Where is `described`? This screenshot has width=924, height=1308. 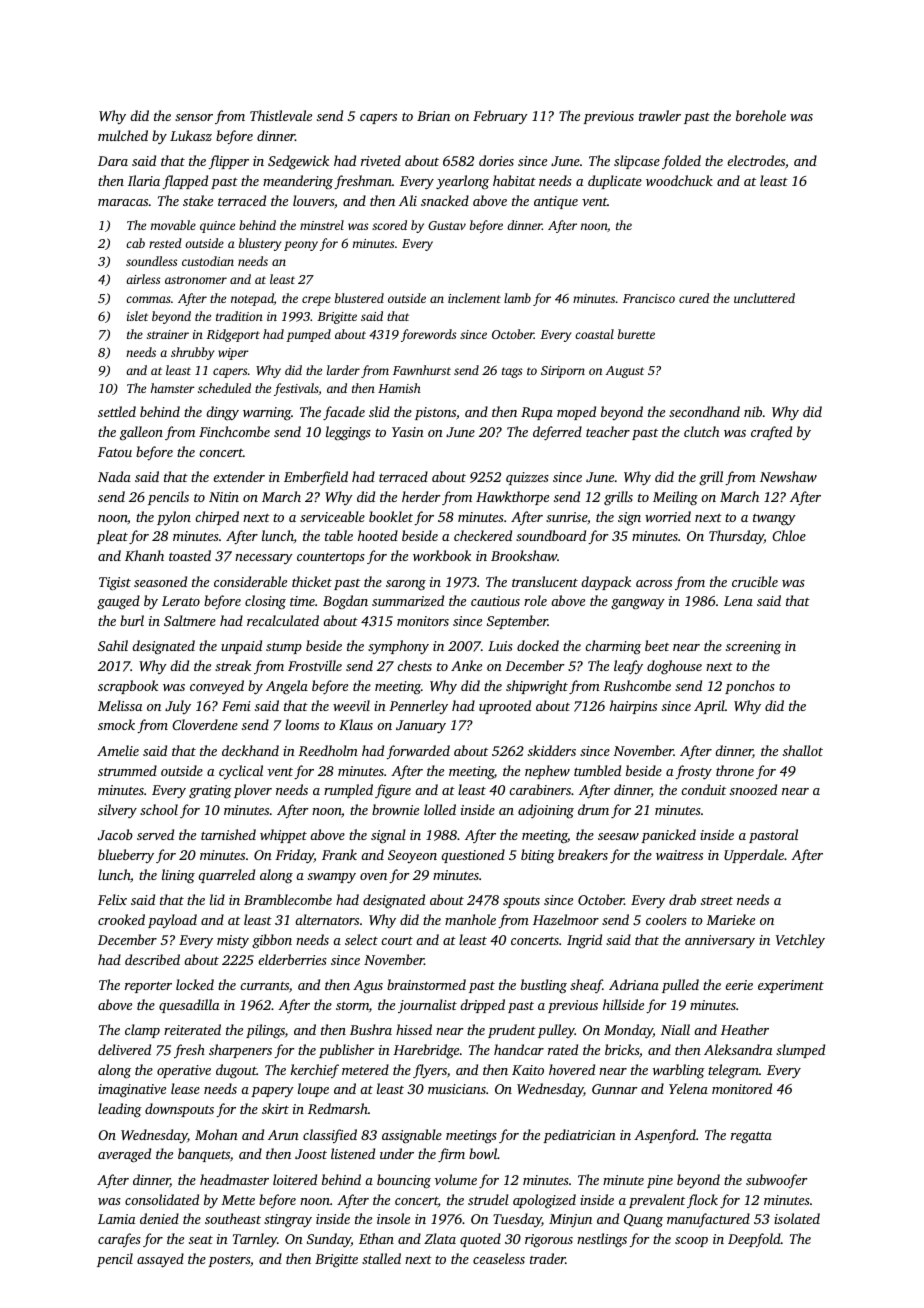 described is located at coordinates (152, 959).
